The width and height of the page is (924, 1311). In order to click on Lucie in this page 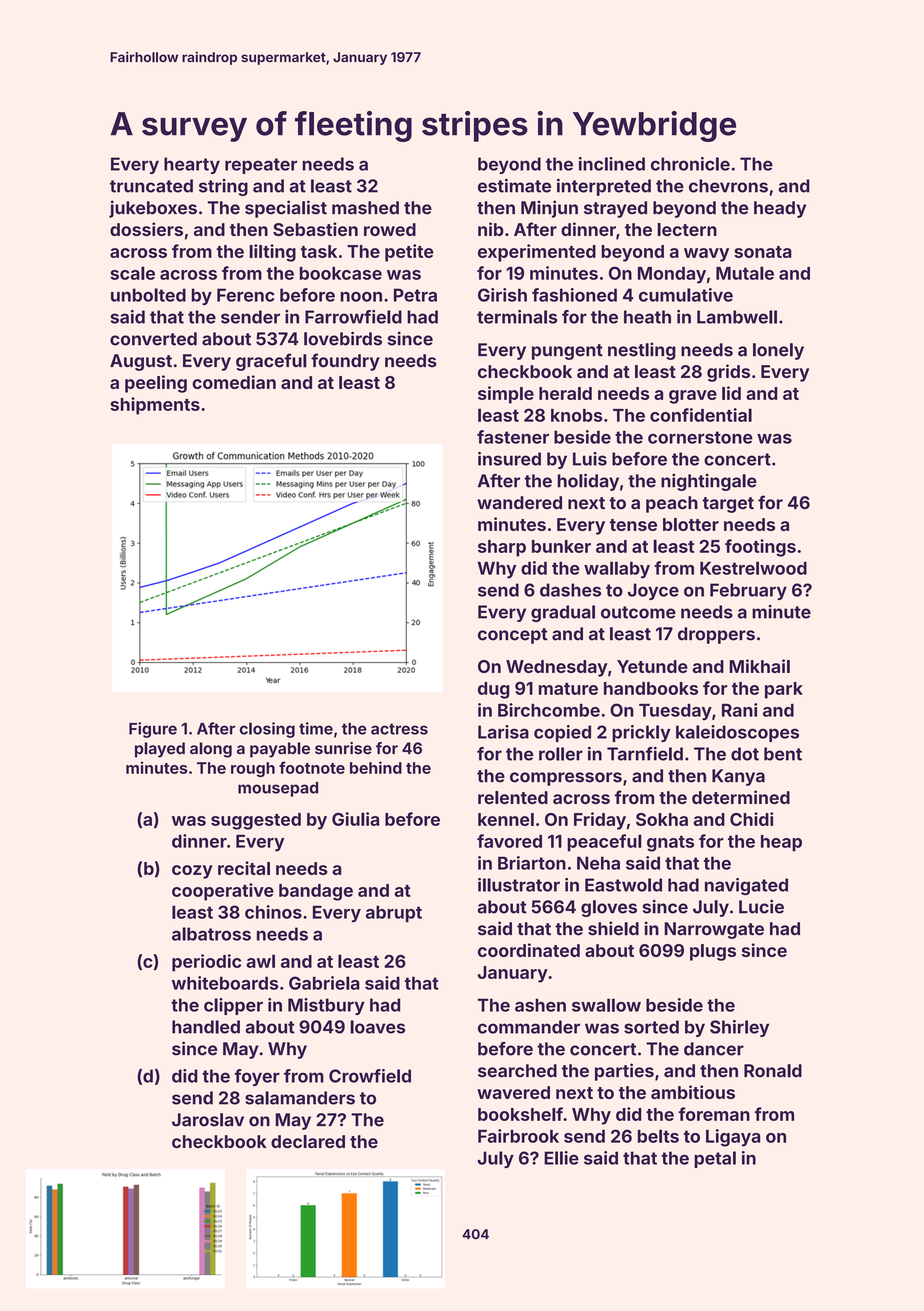, I will do `click(761, 906)`.
